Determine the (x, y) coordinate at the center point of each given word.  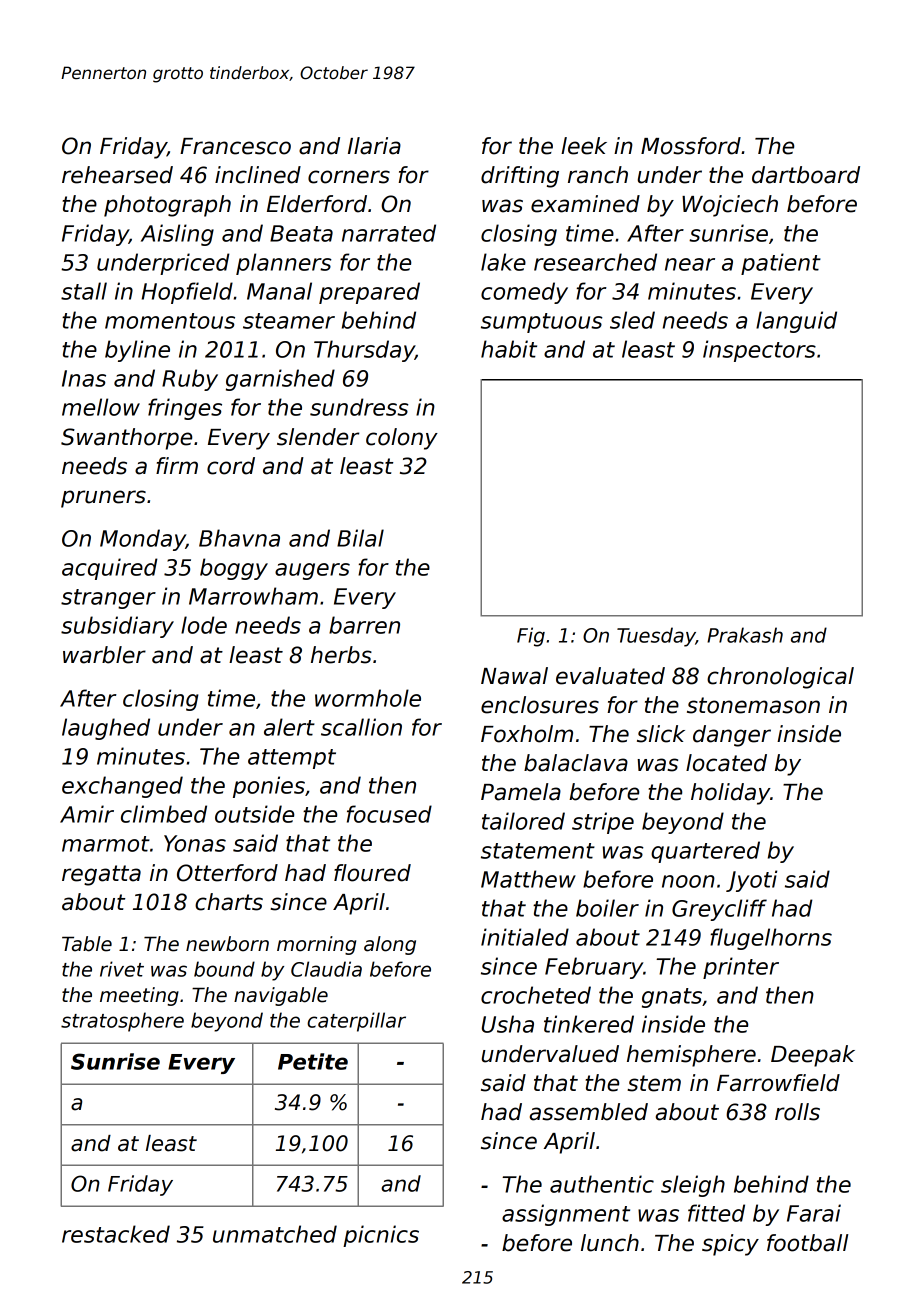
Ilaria (374, 146)
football (807, 1243)
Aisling (177, 235)
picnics (381, 1236)
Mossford (691, 146)
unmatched (275, 1234)
